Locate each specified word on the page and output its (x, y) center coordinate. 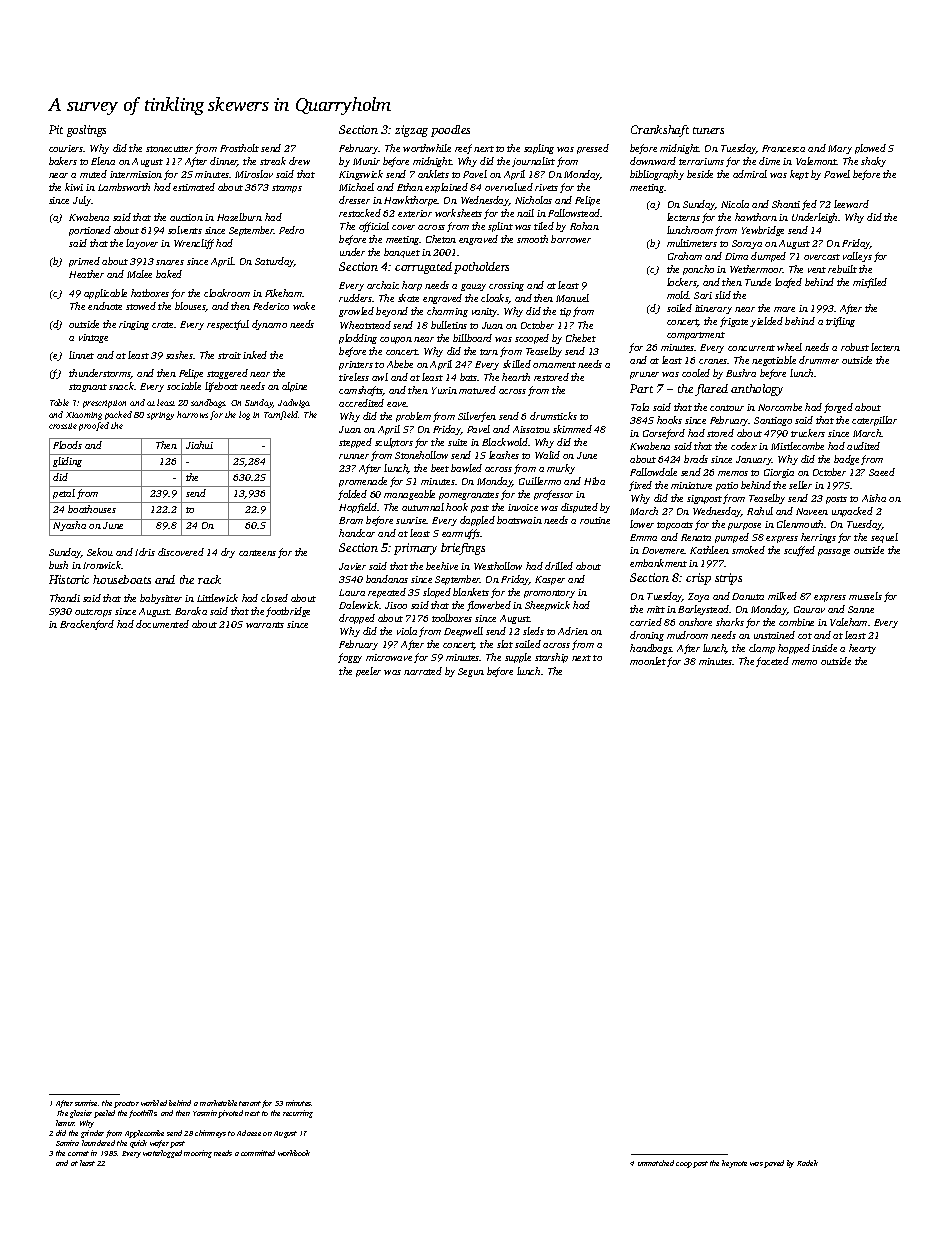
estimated (194, 187)
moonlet (648, 661)
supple (518, 658)
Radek (807, 1163)
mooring (198, 1154)
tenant (250, 1103)
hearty (862, 649)
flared (711, 390)
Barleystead (704, 610)
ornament (554, 365)
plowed (870, 149)
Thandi (65, 598)
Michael (356, 187)
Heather (86, 274)
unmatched (656, 1163)
